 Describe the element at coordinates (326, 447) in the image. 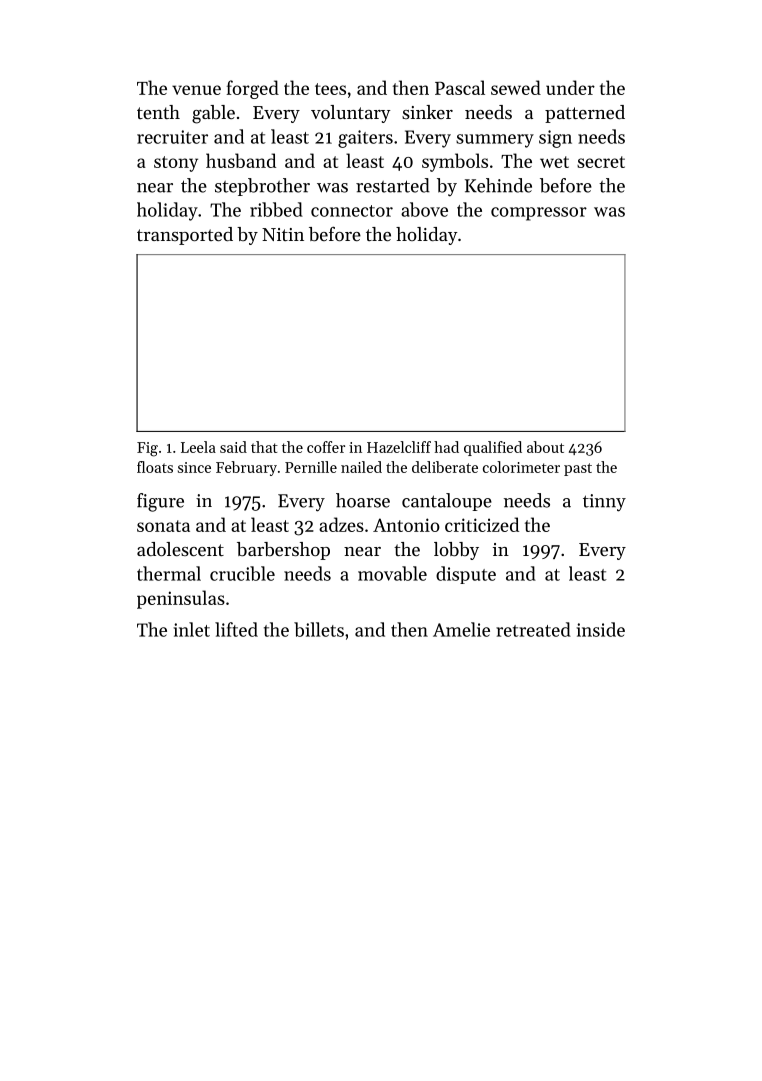

I see `coffer` at that location.
